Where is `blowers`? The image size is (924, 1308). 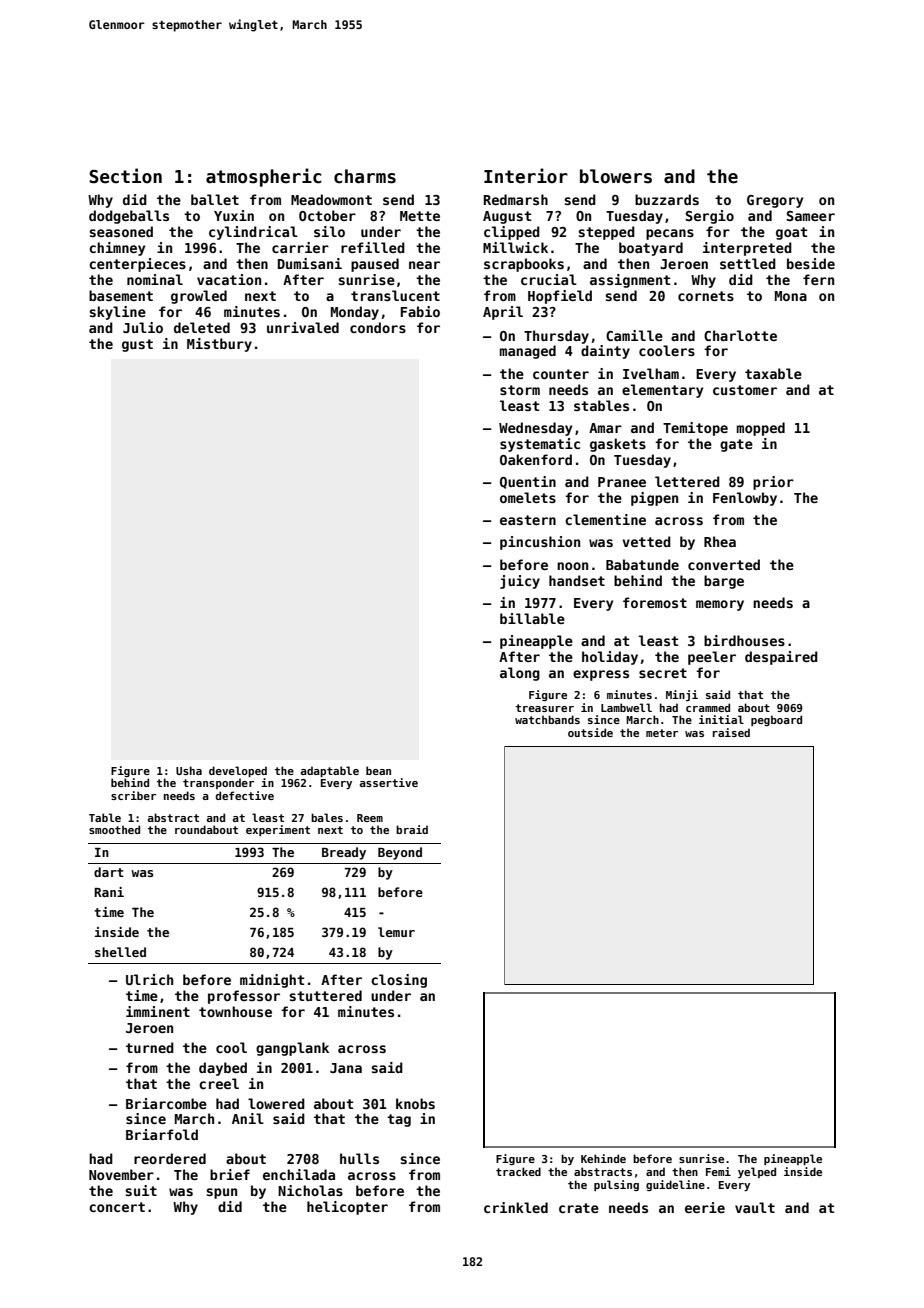
blowers is located at coordinates (616, 176).
